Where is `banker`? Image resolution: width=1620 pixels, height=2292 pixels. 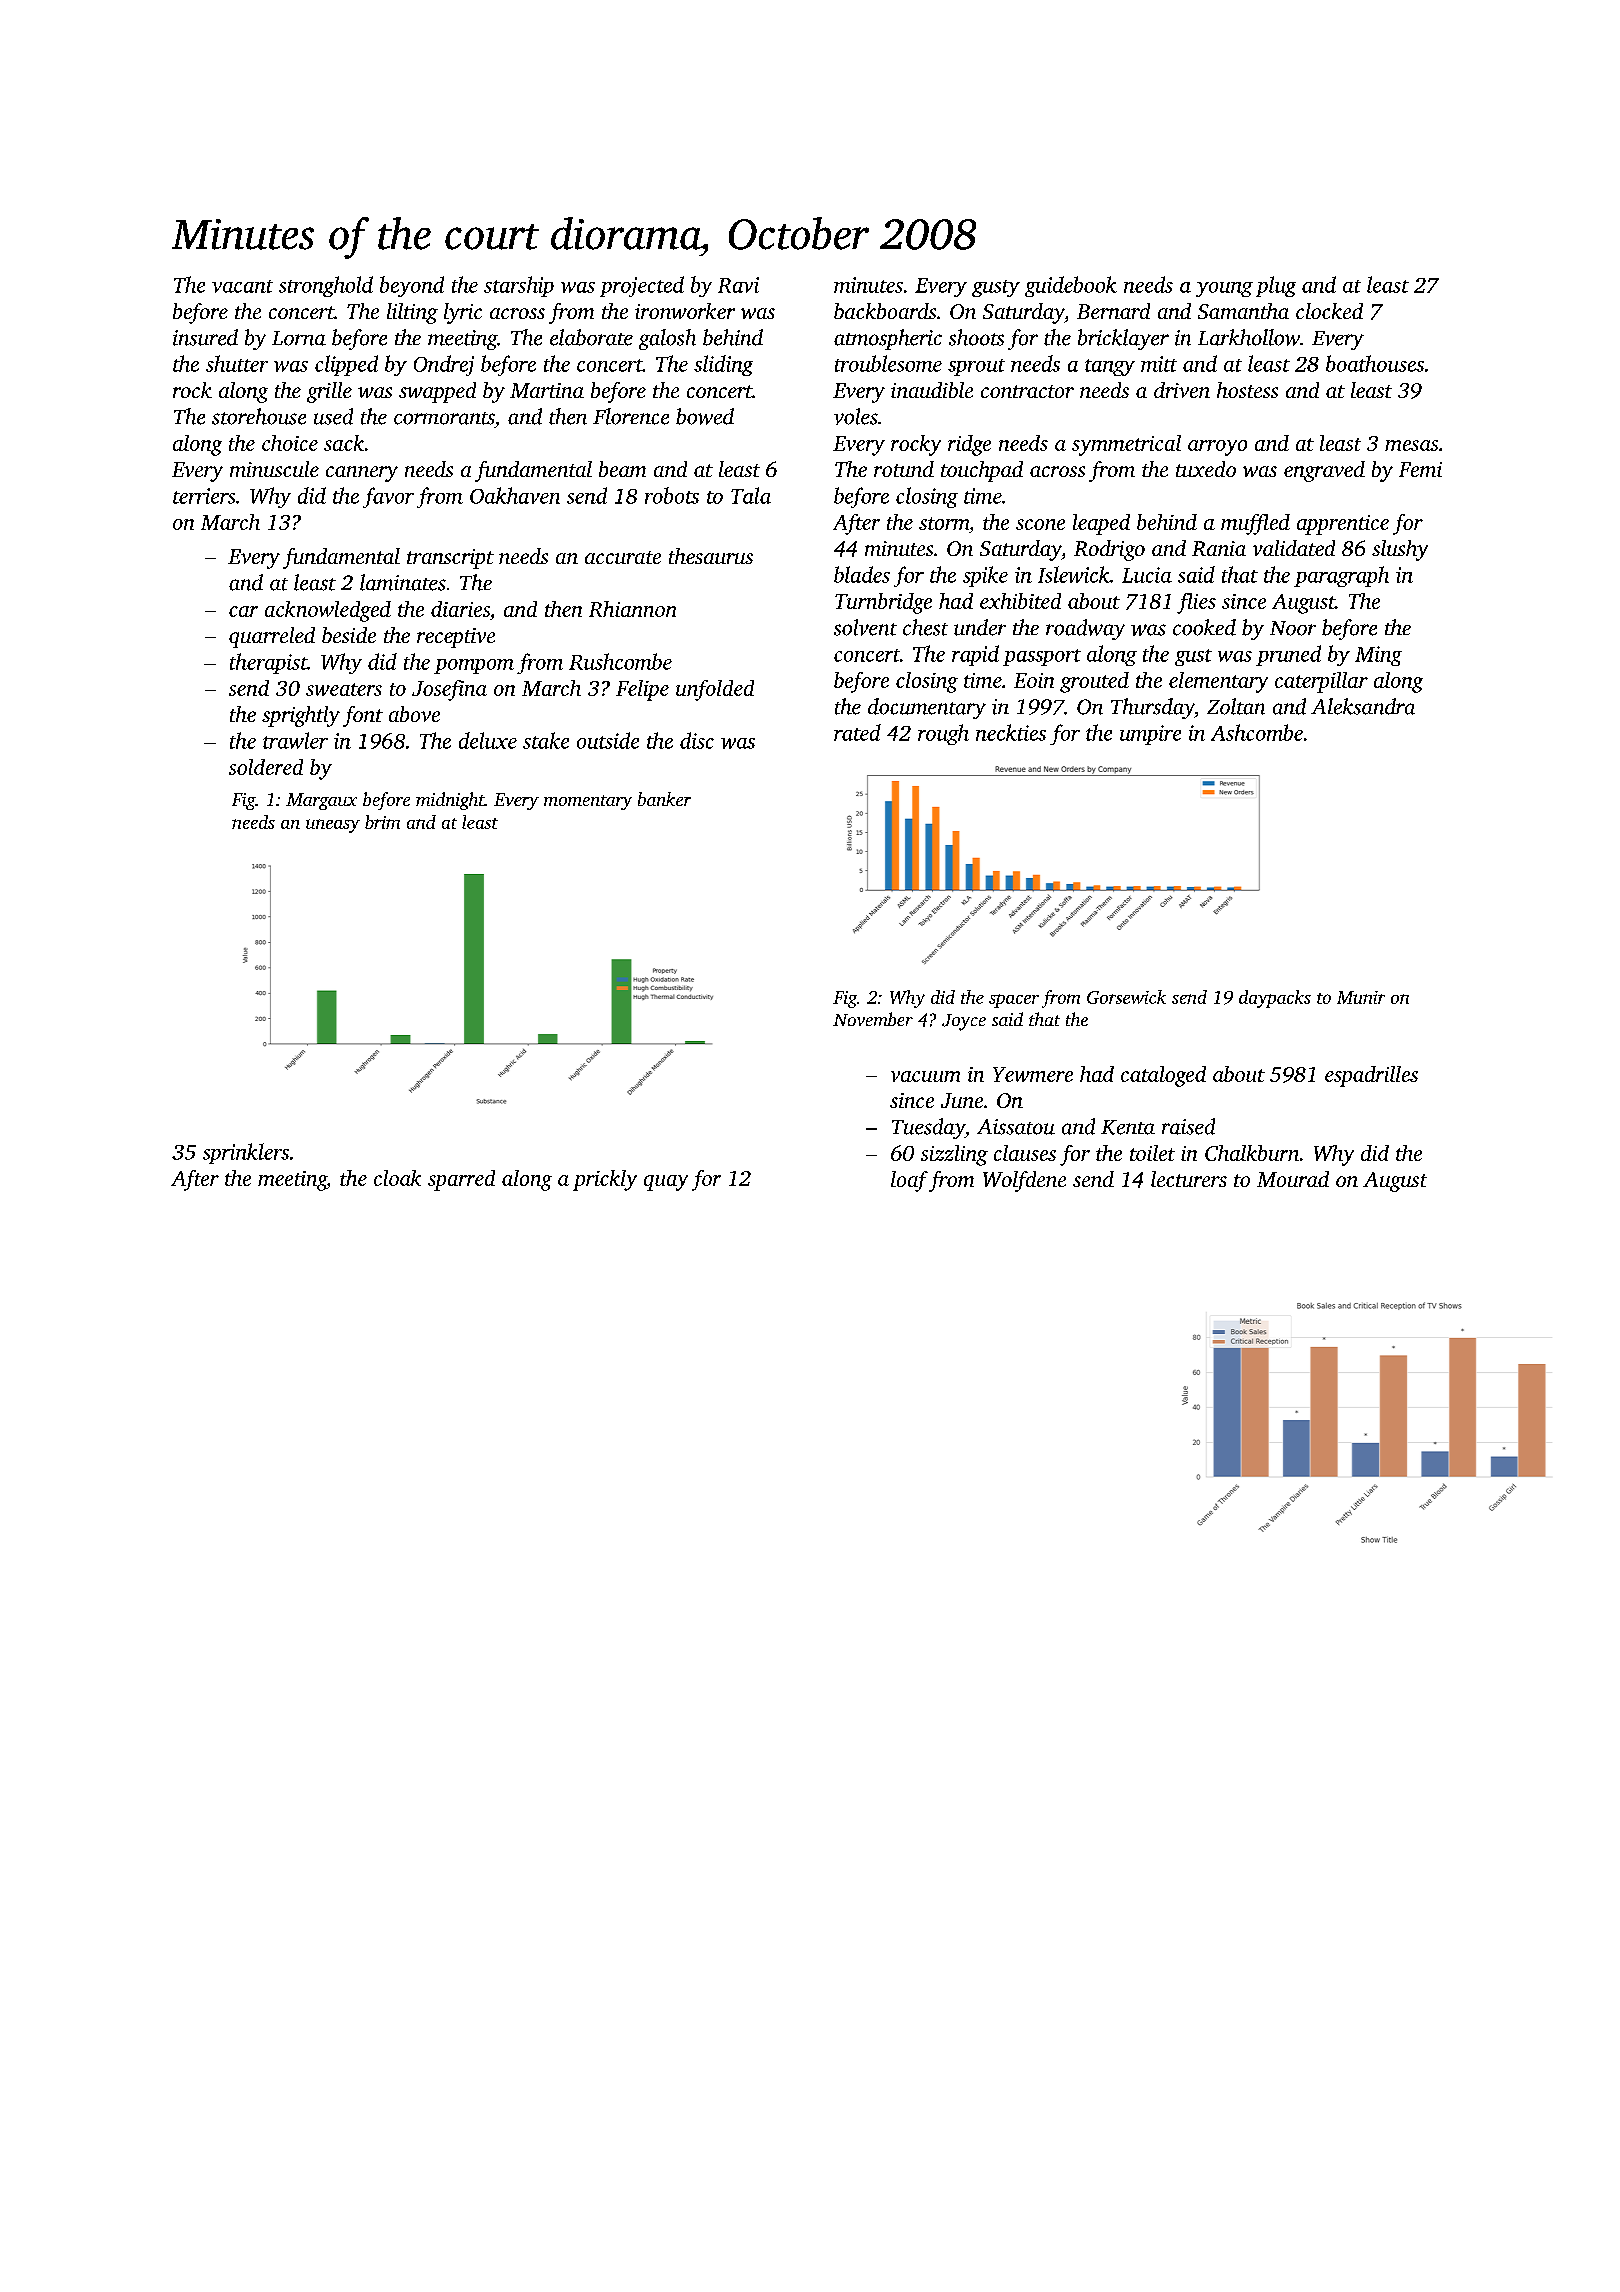 banker is located at coordinates (664, 799).
